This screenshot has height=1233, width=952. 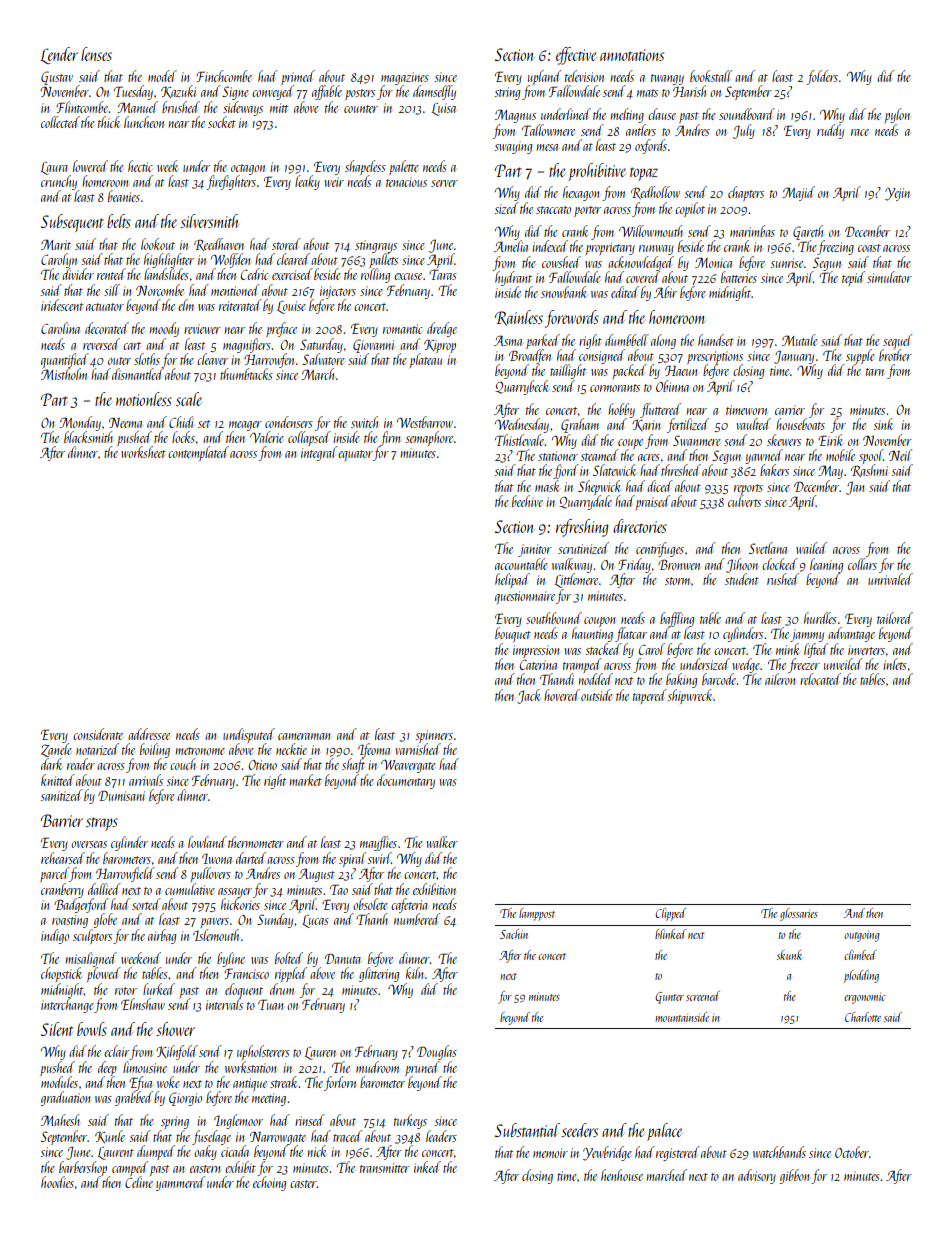 What do you see at coordinates (321, 345) in the screenshot?
I see `Saturday` at bounding box center [321, 345].
